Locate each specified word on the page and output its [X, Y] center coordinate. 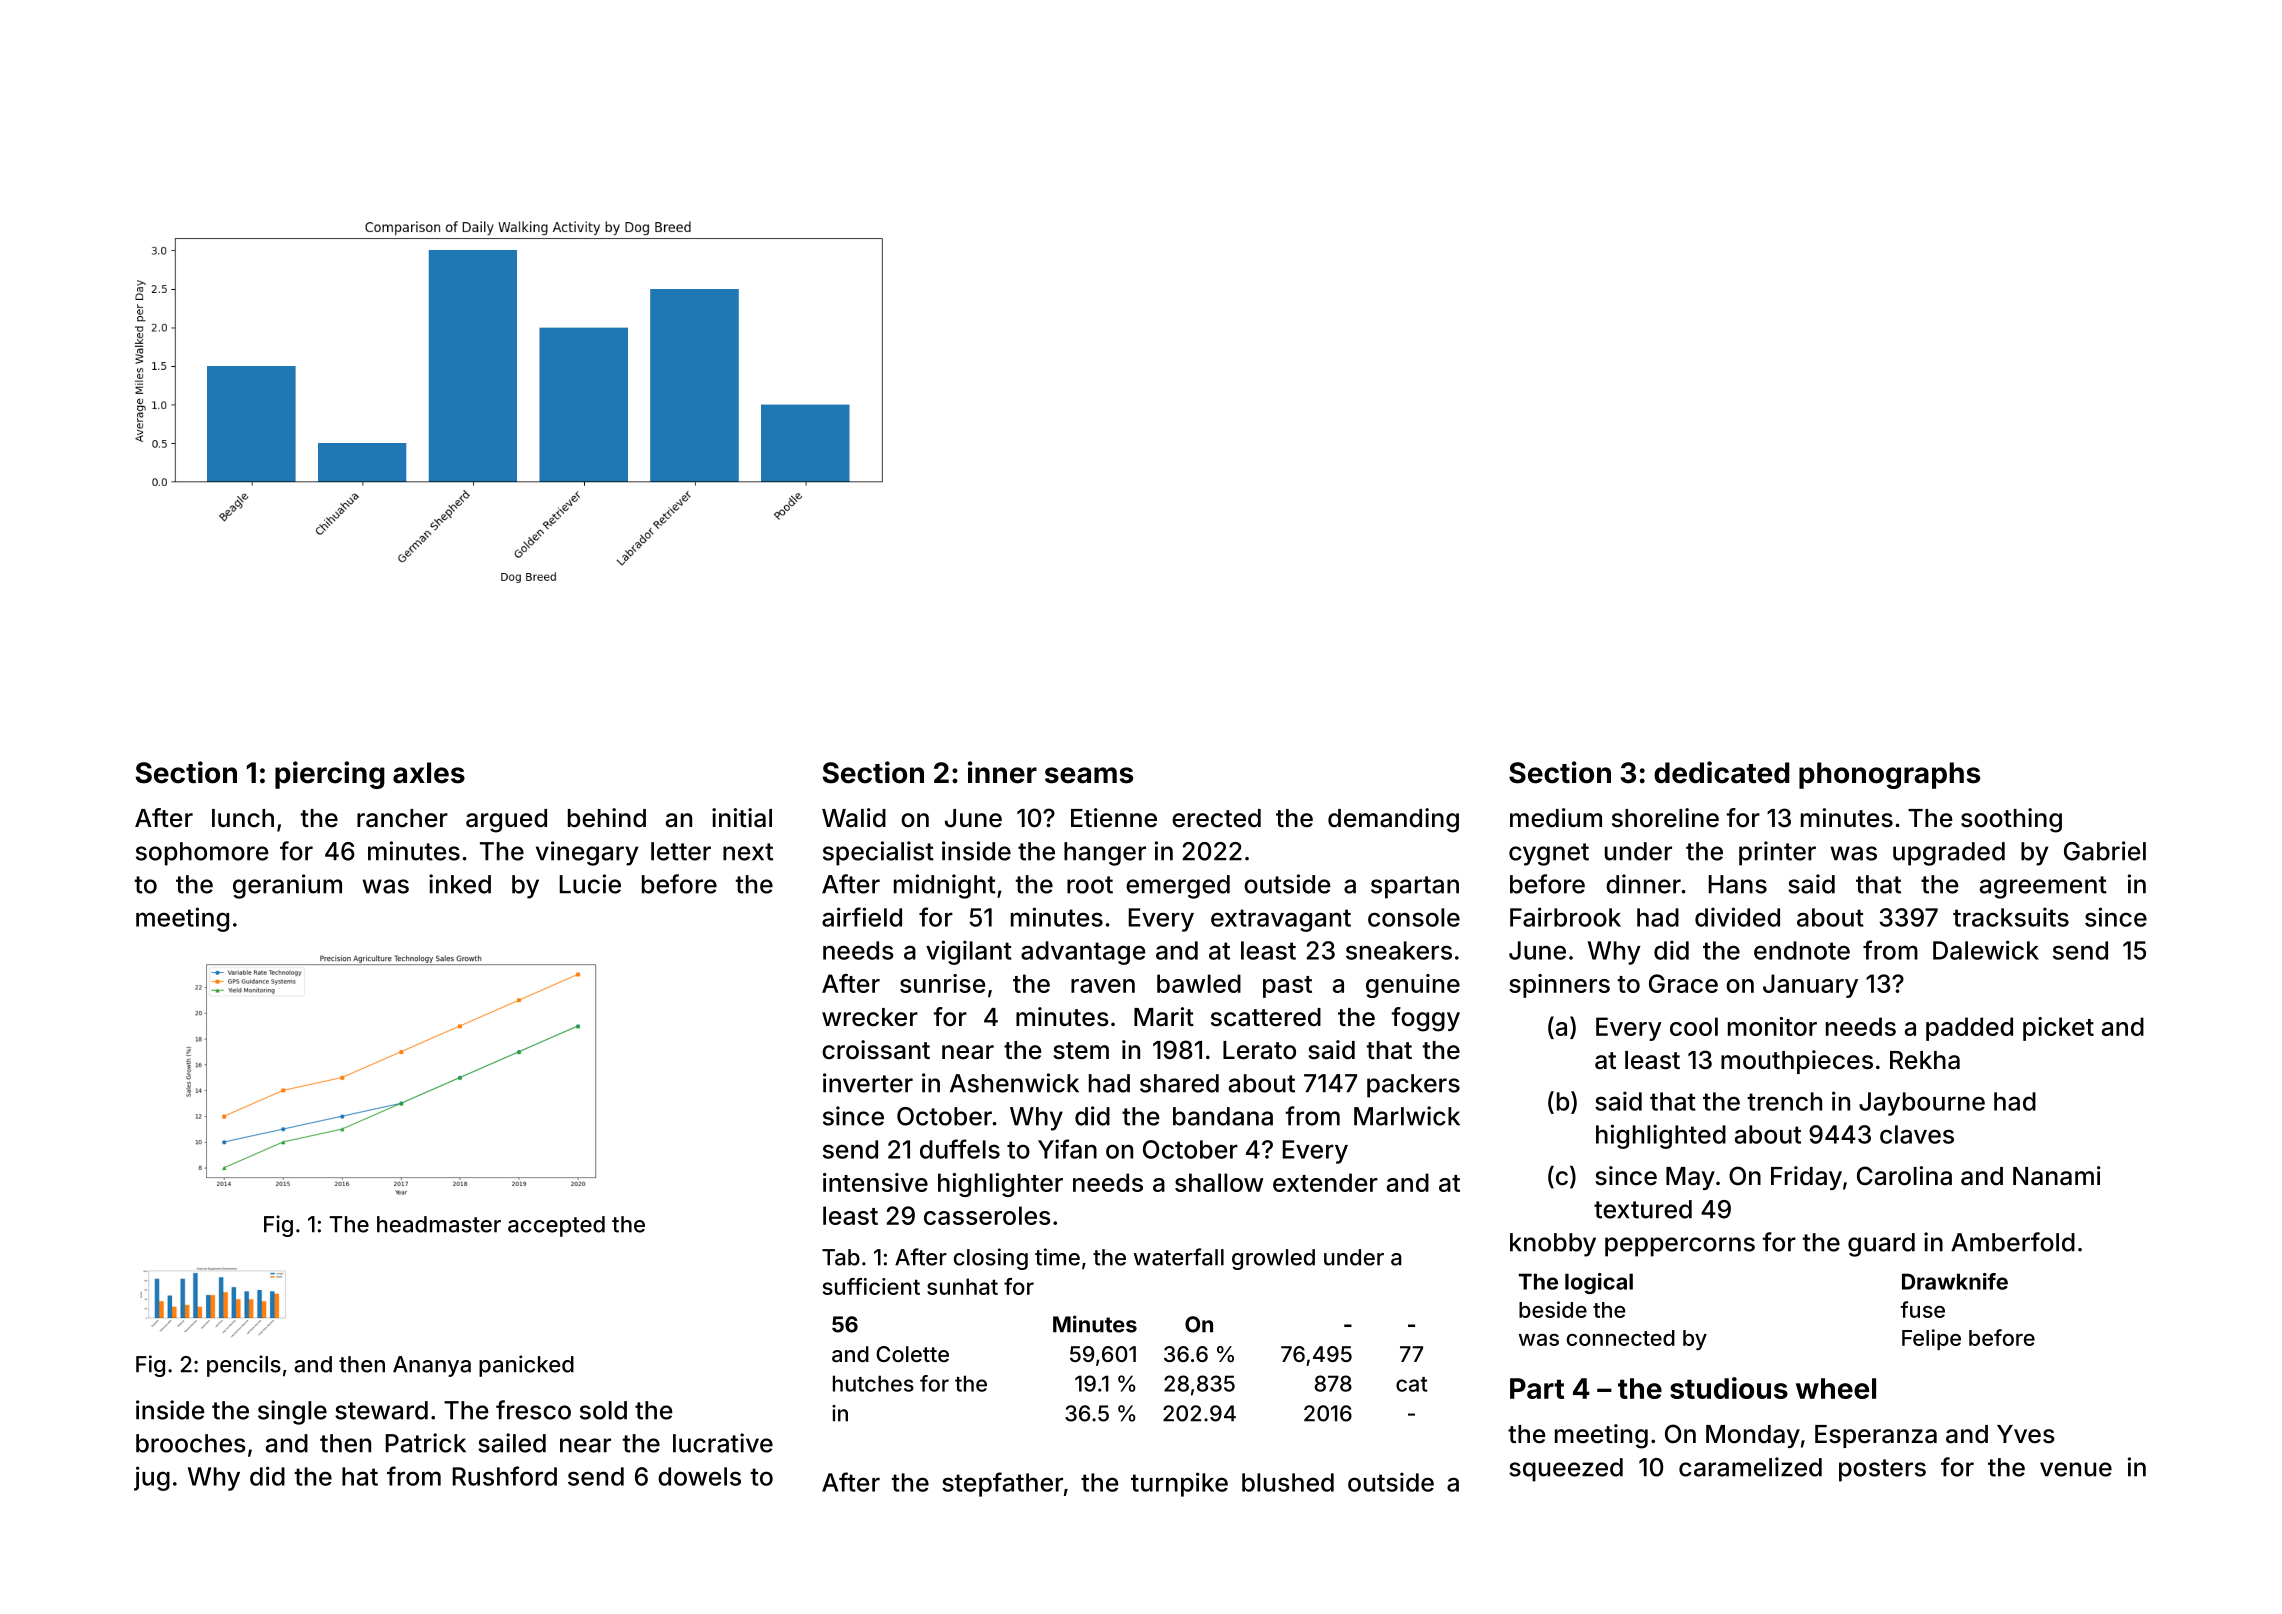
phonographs [1889, 775]
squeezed [1566, 1470]
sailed [512, 1443]
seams [1089, 775]
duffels [960, 1149]
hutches [873, 1383]
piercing [330, 775]
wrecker [870, 1017]
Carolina [1904, 1176]
